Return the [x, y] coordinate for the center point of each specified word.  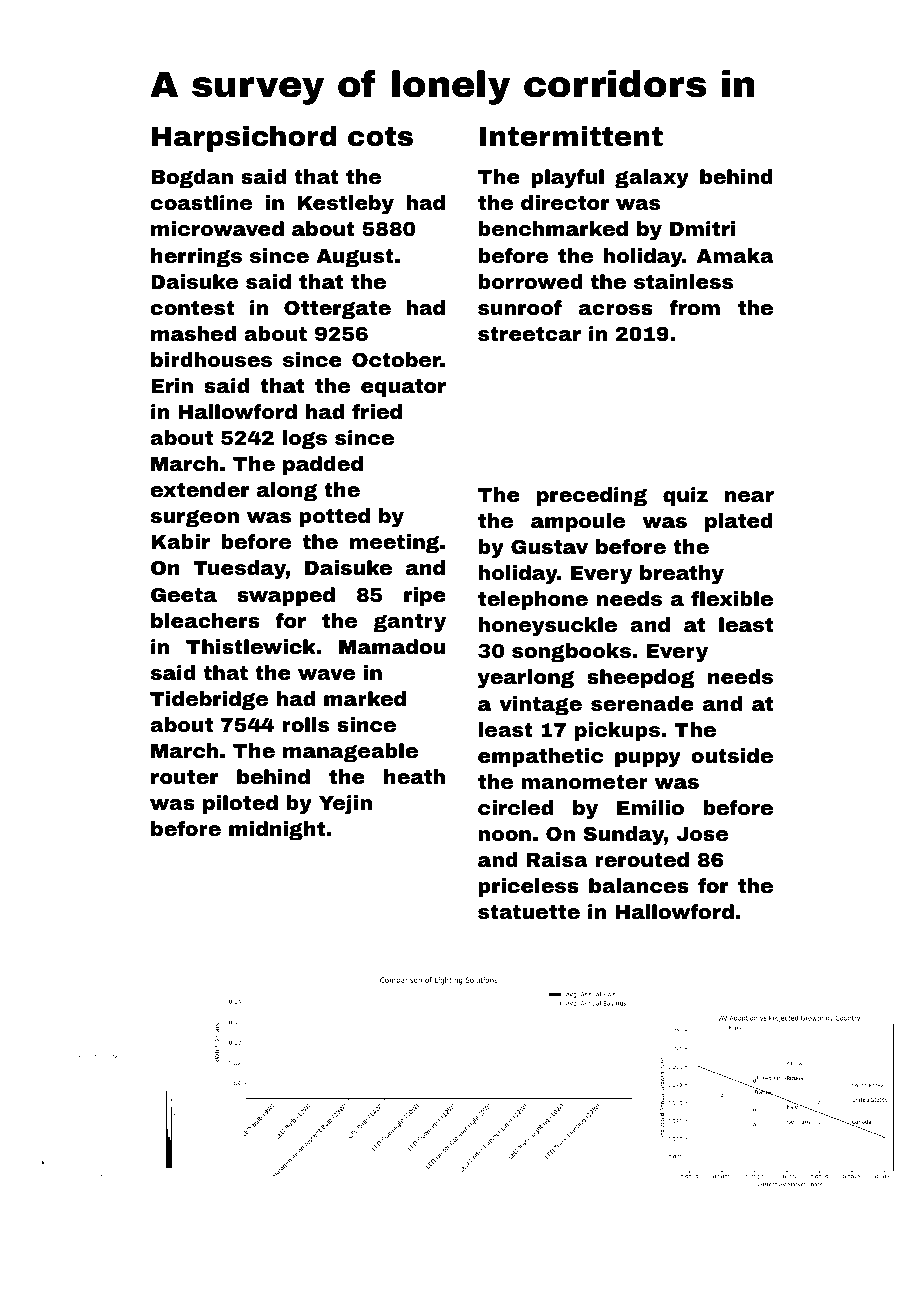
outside [732, 755]
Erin [172, 385]
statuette [529, 912]
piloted [240, 804]
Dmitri [702, 228]
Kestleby [346, 205]
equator [403, 388]
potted [334, 517]
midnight [277, 831]
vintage [540, 706]
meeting [394, 544]
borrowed [530, 281]
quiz [685, 496]
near [749, 496]
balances [639, 885]
